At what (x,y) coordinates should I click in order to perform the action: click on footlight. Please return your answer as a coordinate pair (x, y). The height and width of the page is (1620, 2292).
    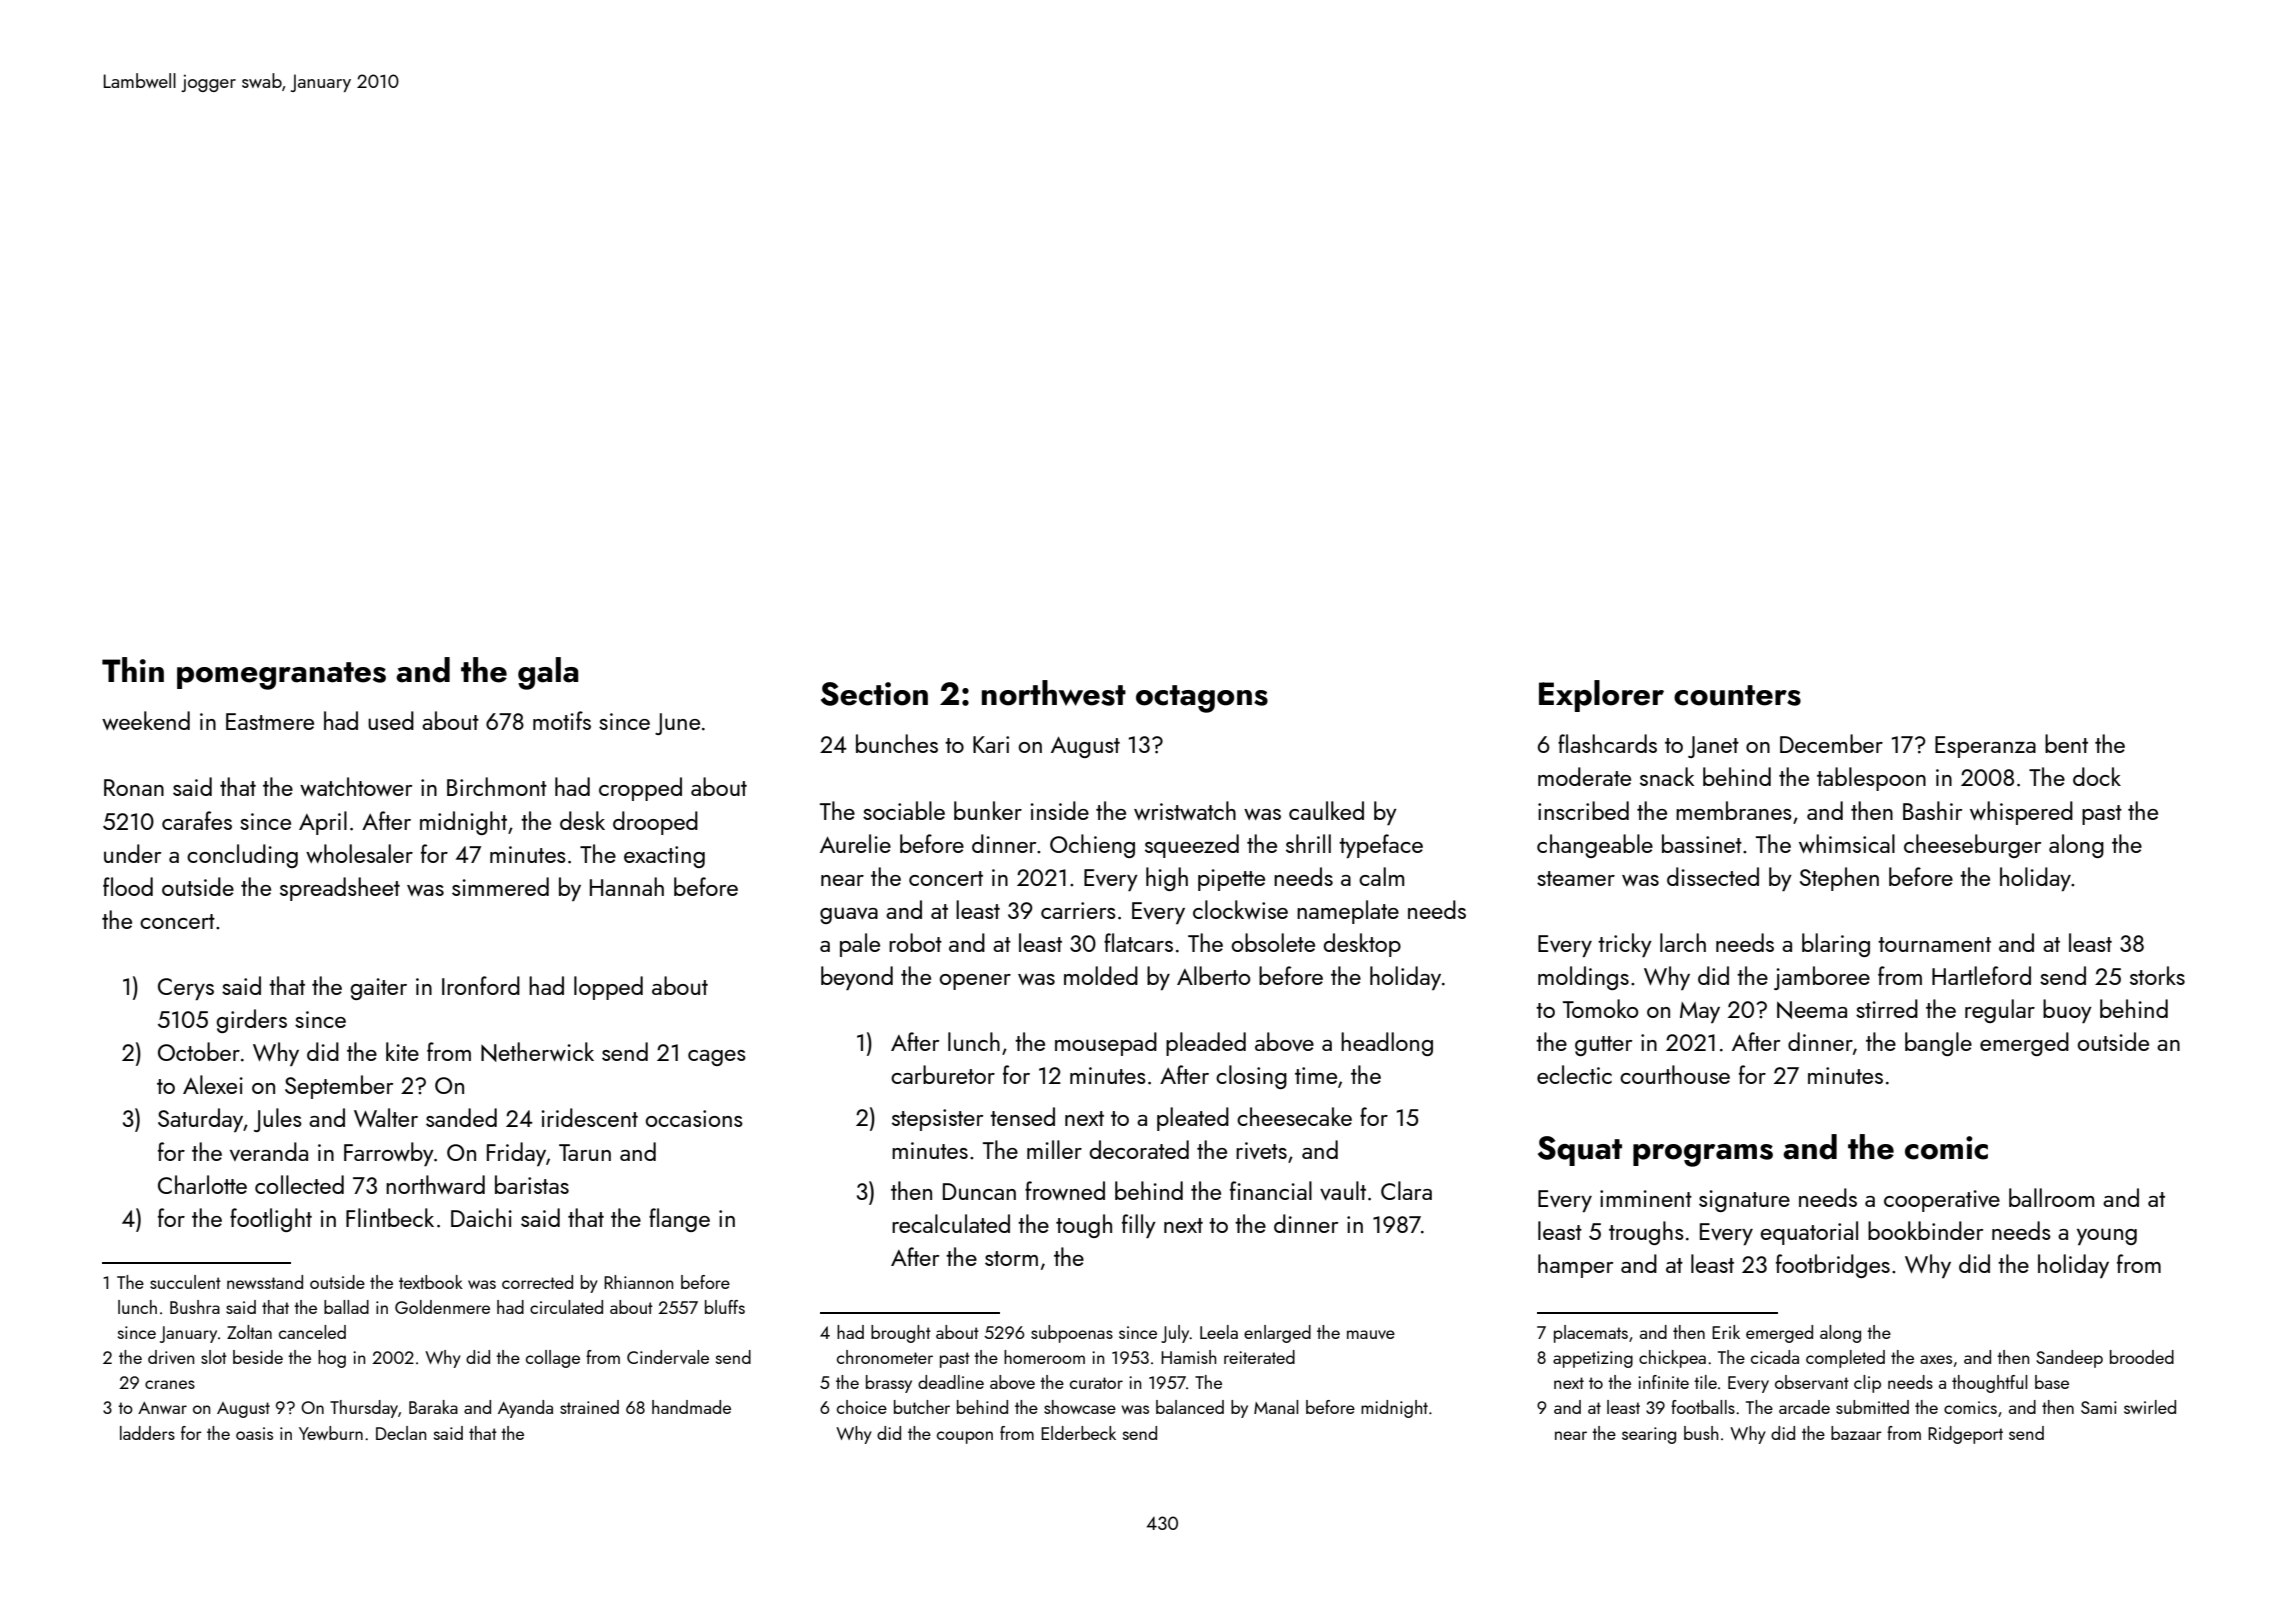
    Looking at the image, I should click on (271, 1220).
